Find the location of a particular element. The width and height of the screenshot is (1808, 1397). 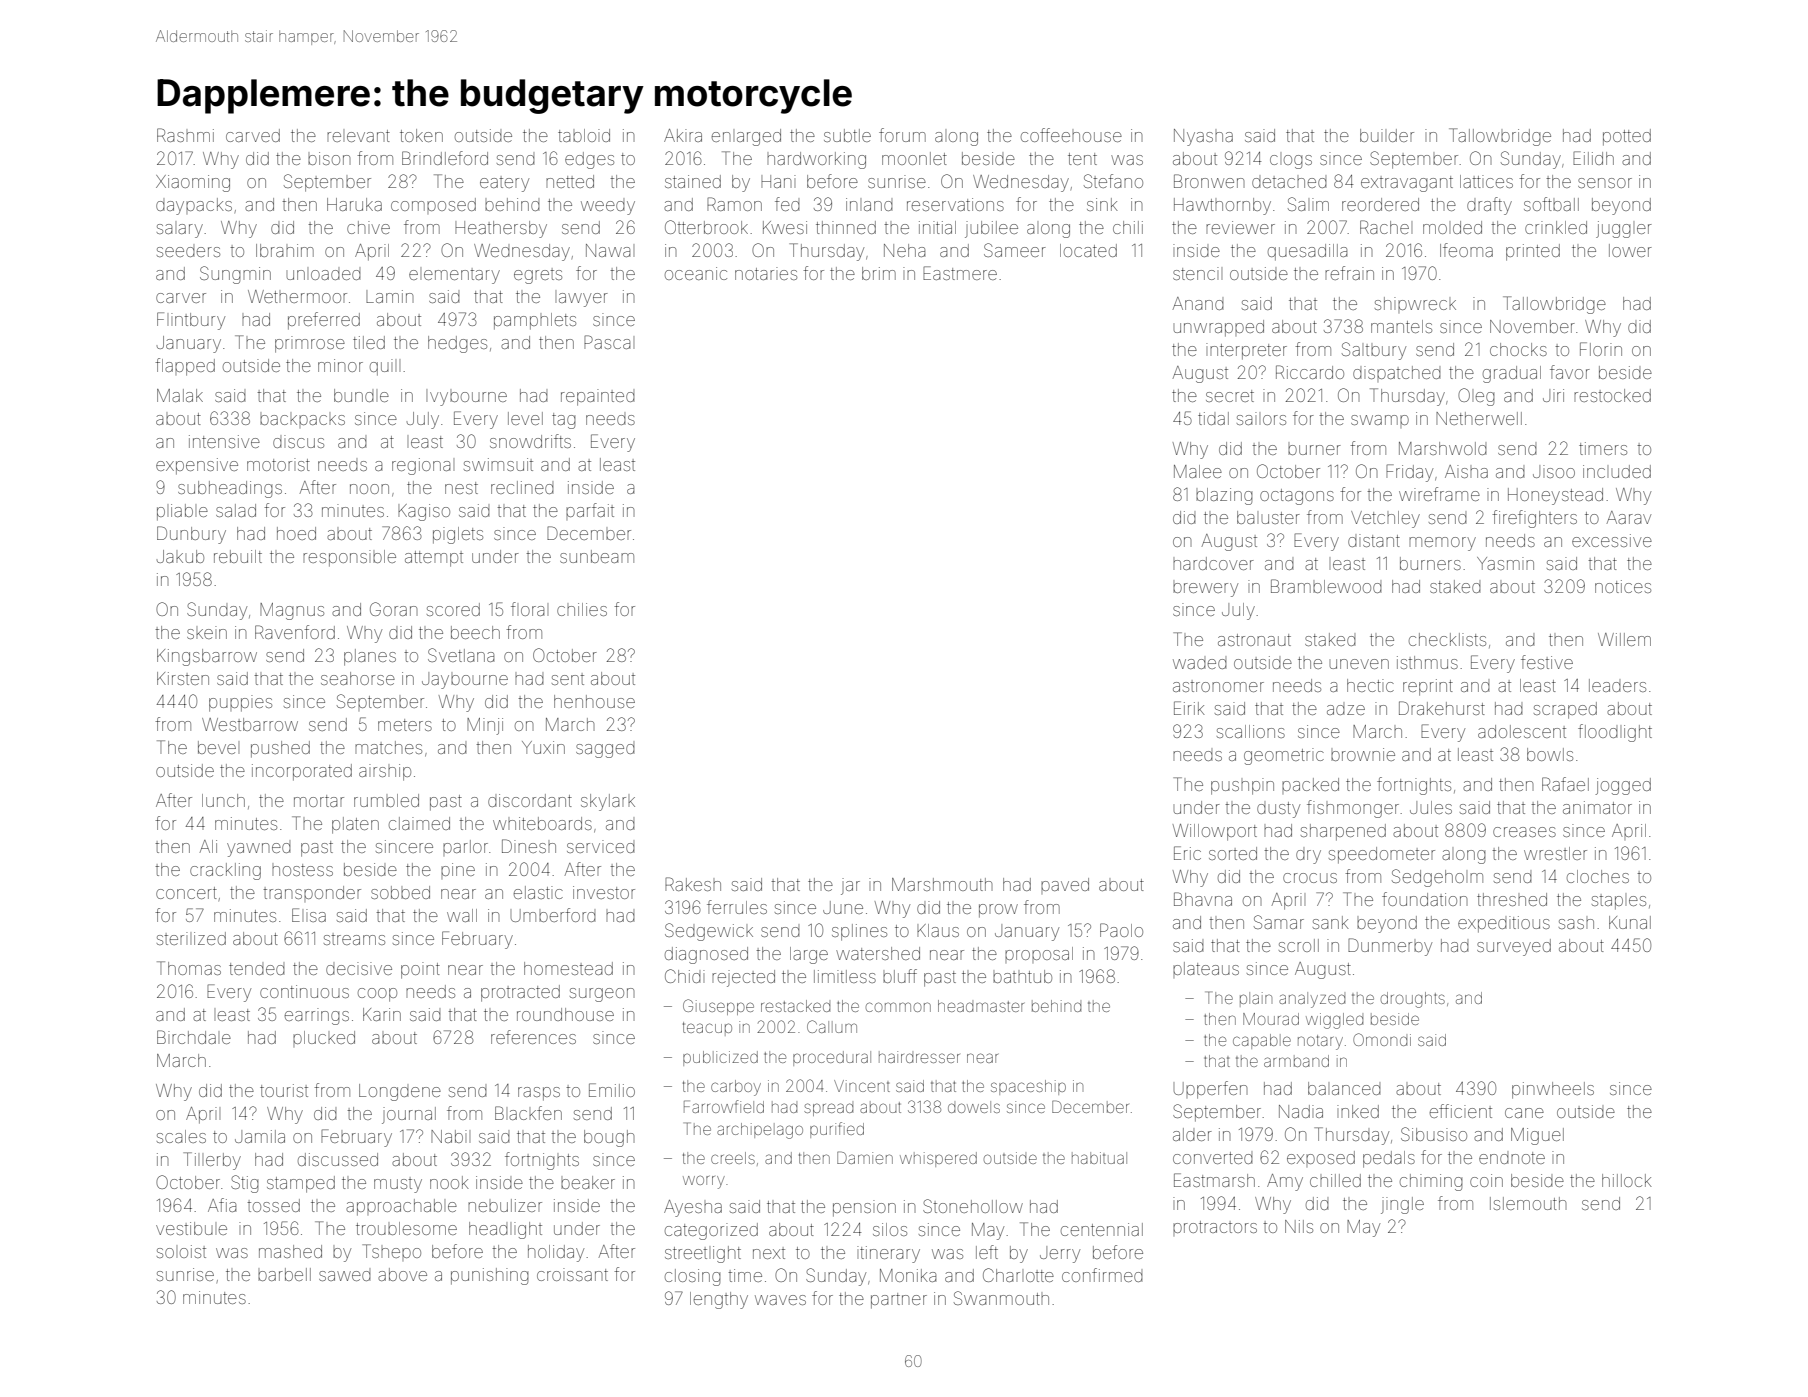

confirmed is located at coordinates (1102, 1275).
